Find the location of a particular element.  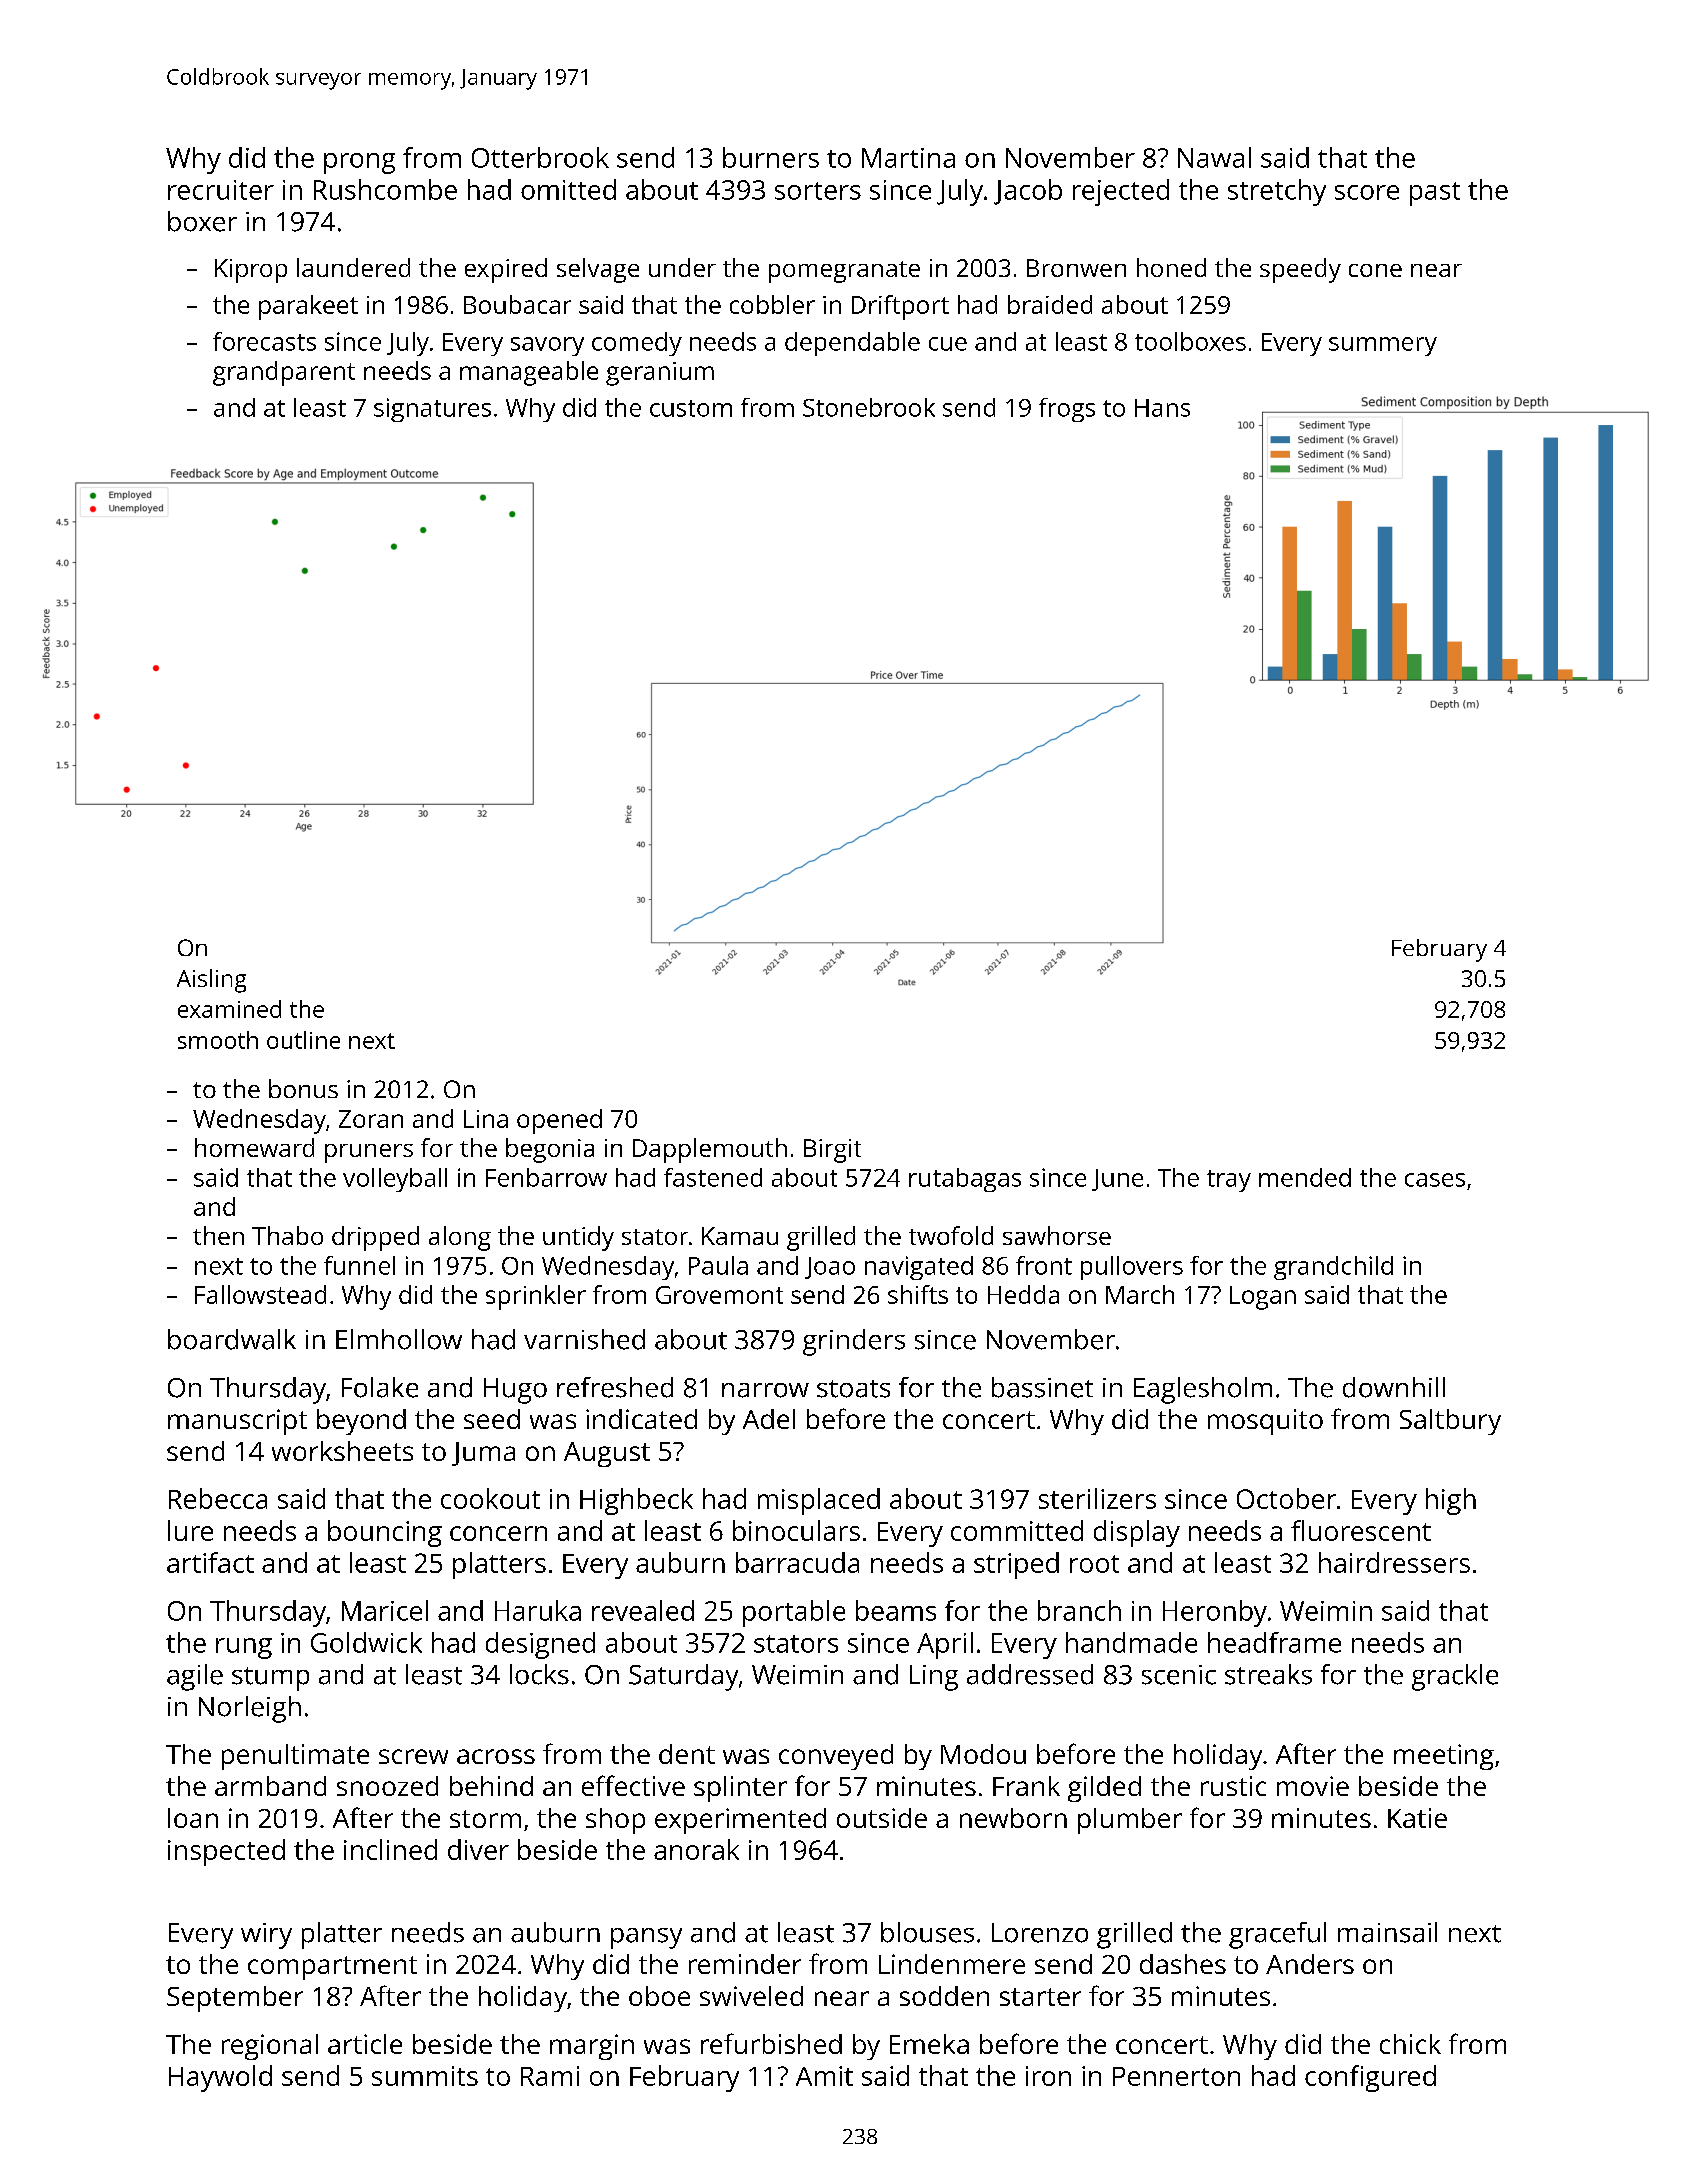

Pennerton is located at coordinates (1176, 2076).
